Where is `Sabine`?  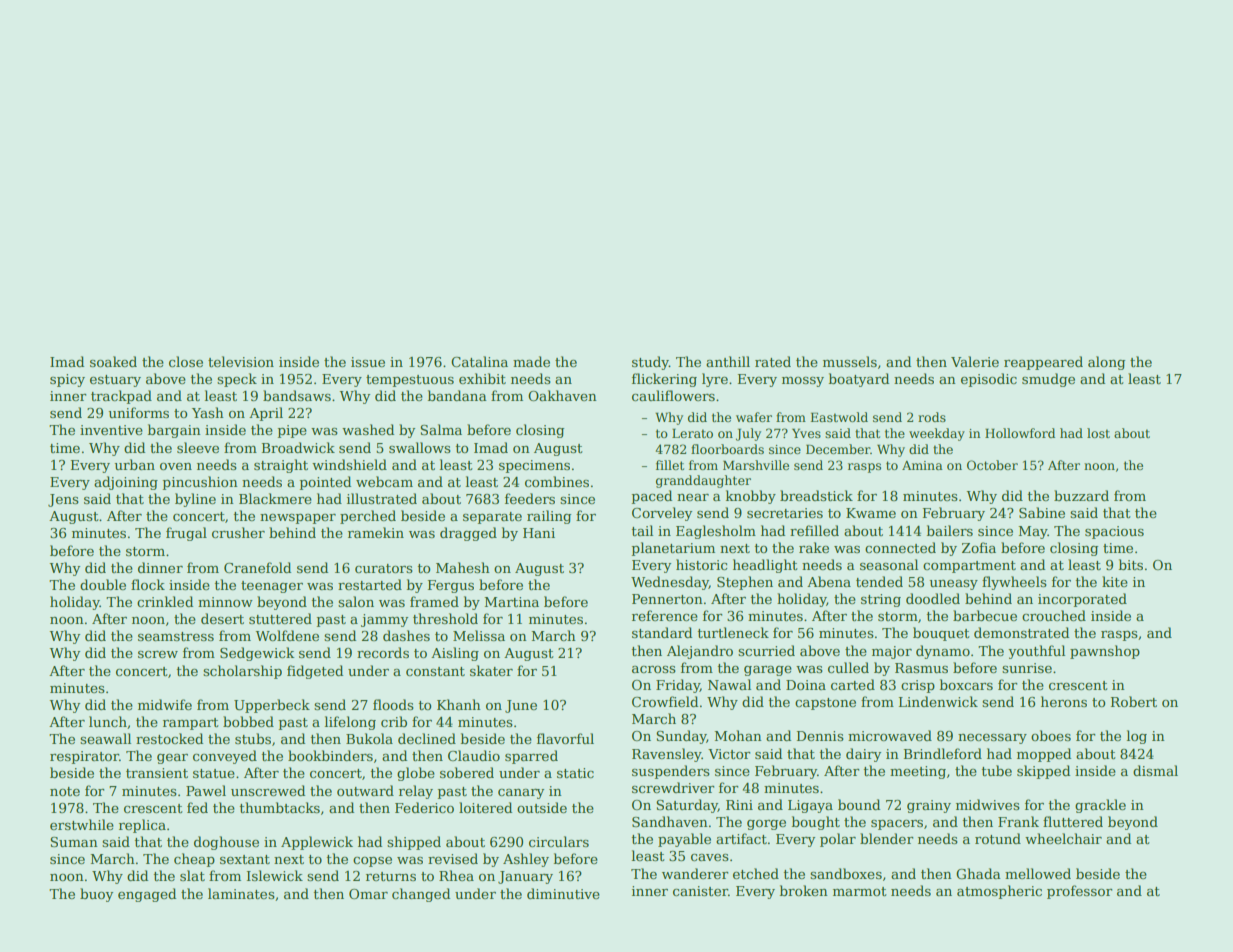
Sabine is located at coordinates (1042, 512).
